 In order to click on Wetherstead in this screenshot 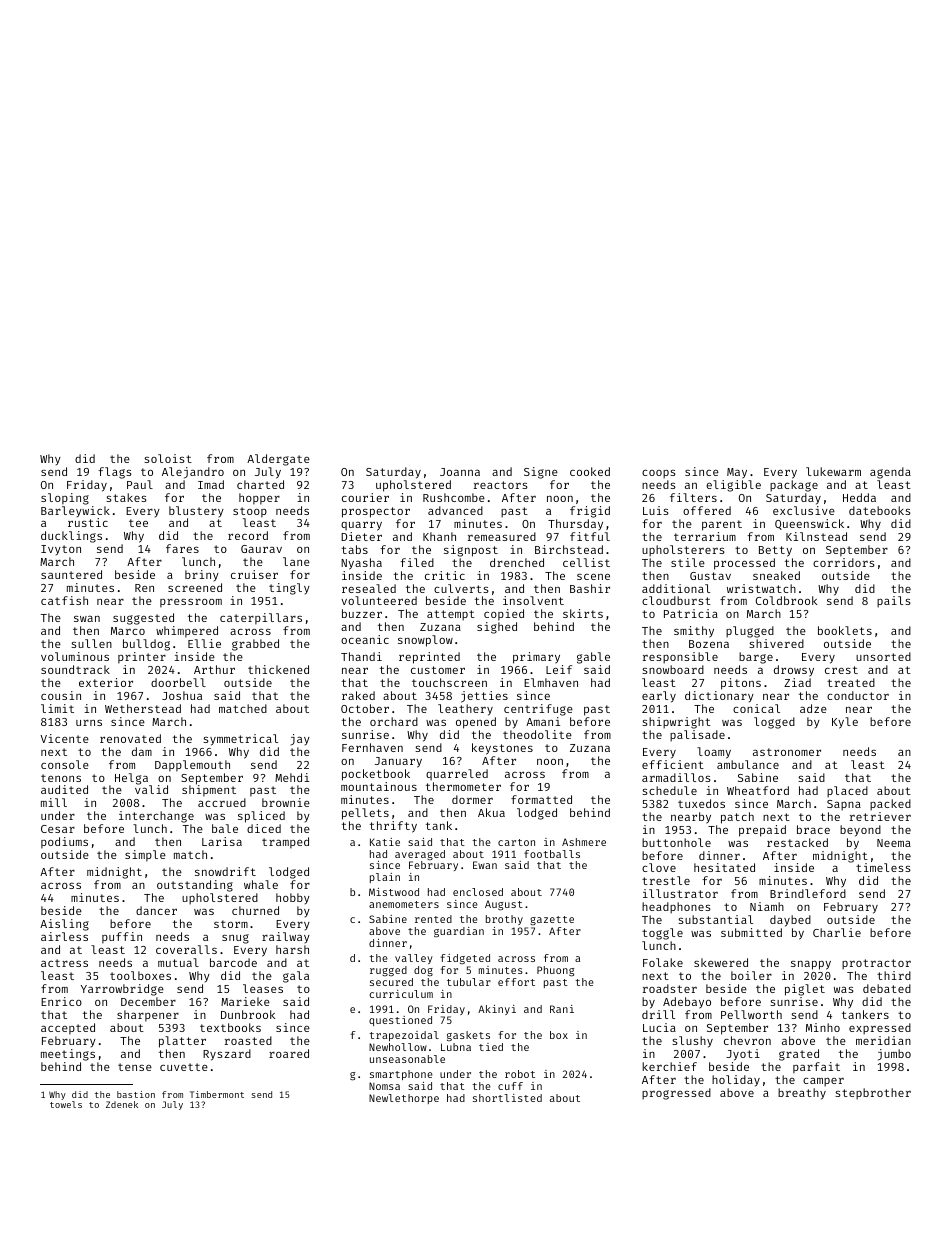, I will do `click(143, 708)`.
